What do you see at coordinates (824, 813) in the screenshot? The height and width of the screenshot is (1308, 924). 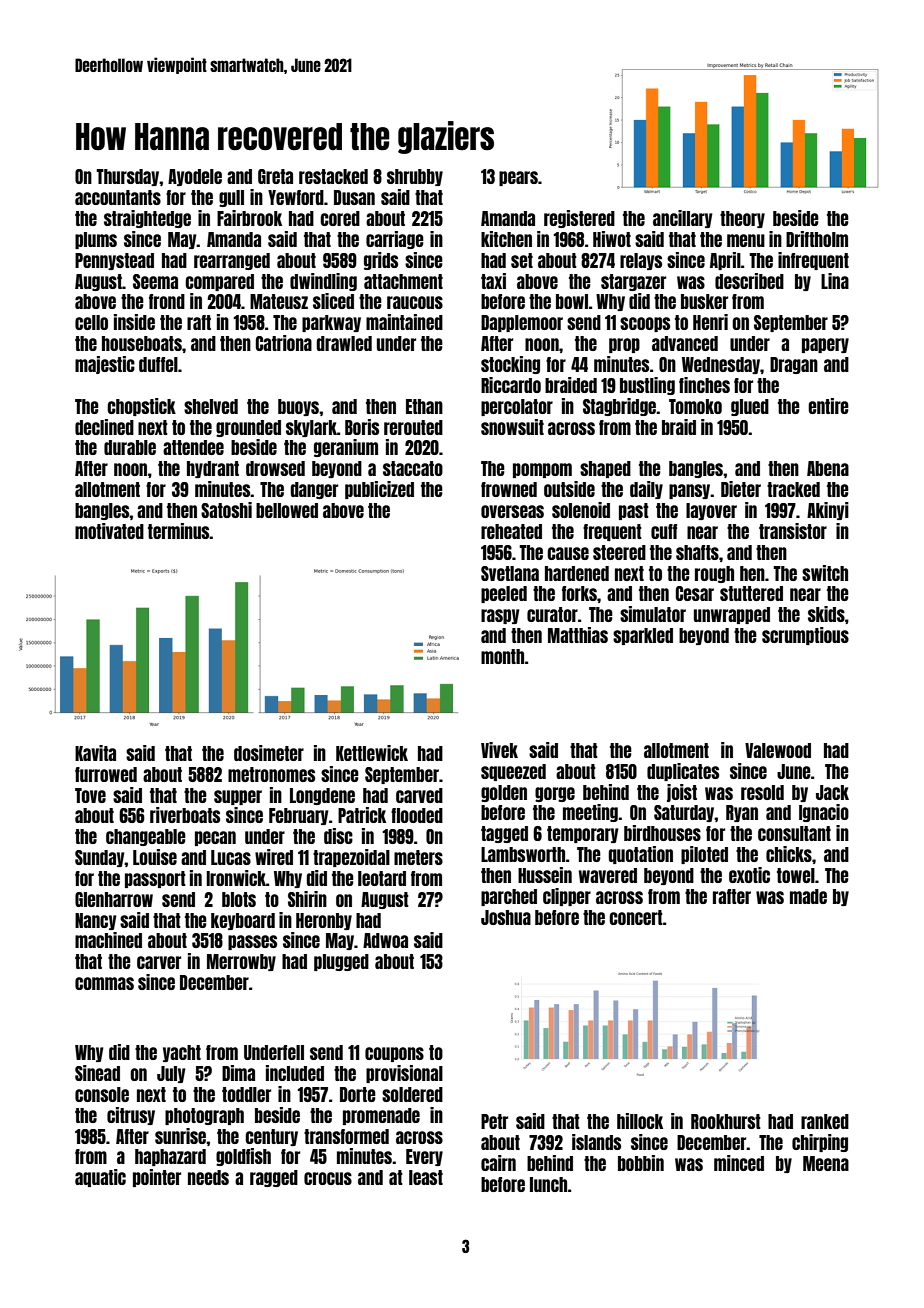 I see `Ignacio` at bounding box center [824, 813].
